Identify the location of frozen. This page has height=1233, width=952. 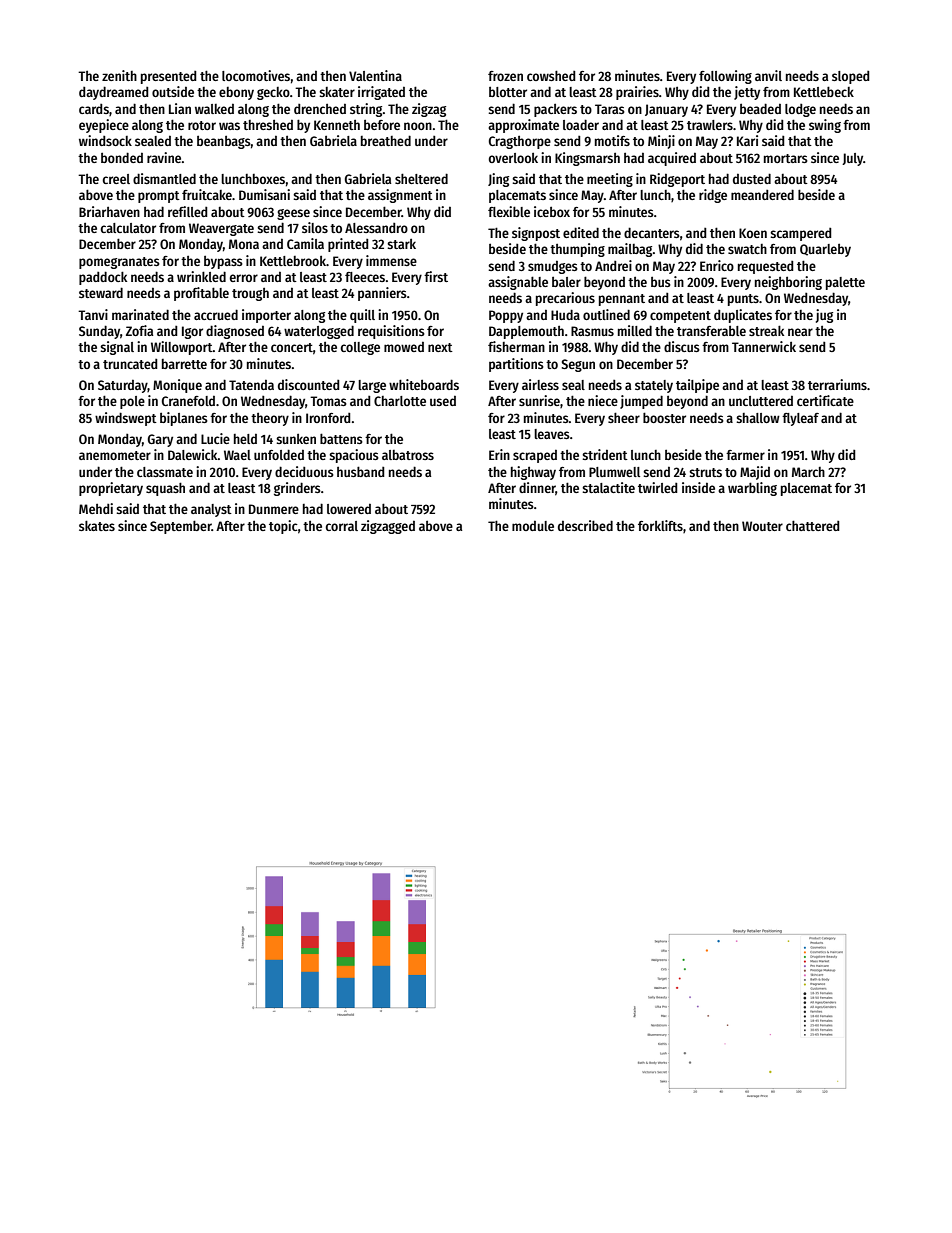
(505, 76).
